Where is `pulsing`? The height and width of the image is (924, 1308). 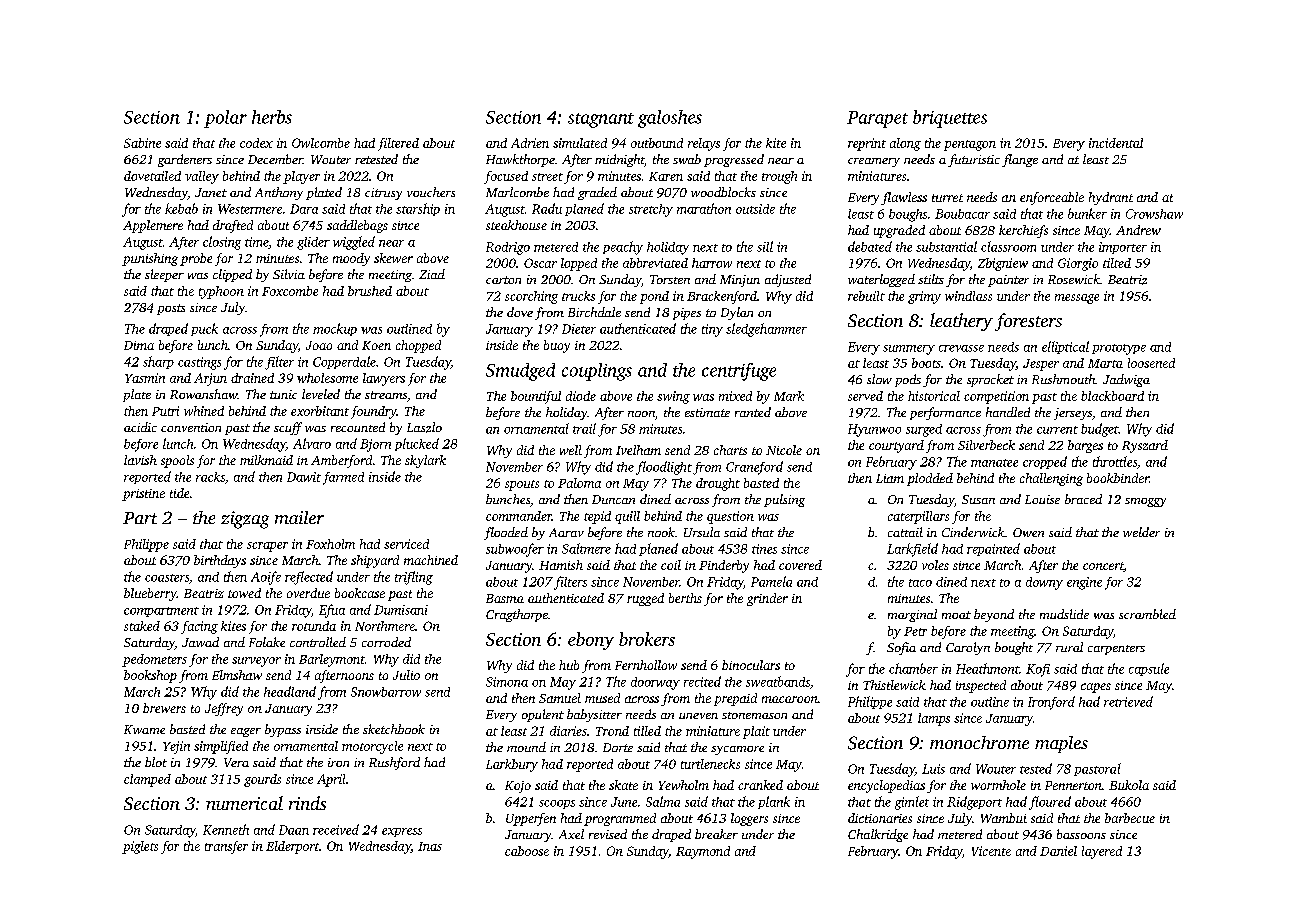
pulsing is located at coordinates (784, 500).
